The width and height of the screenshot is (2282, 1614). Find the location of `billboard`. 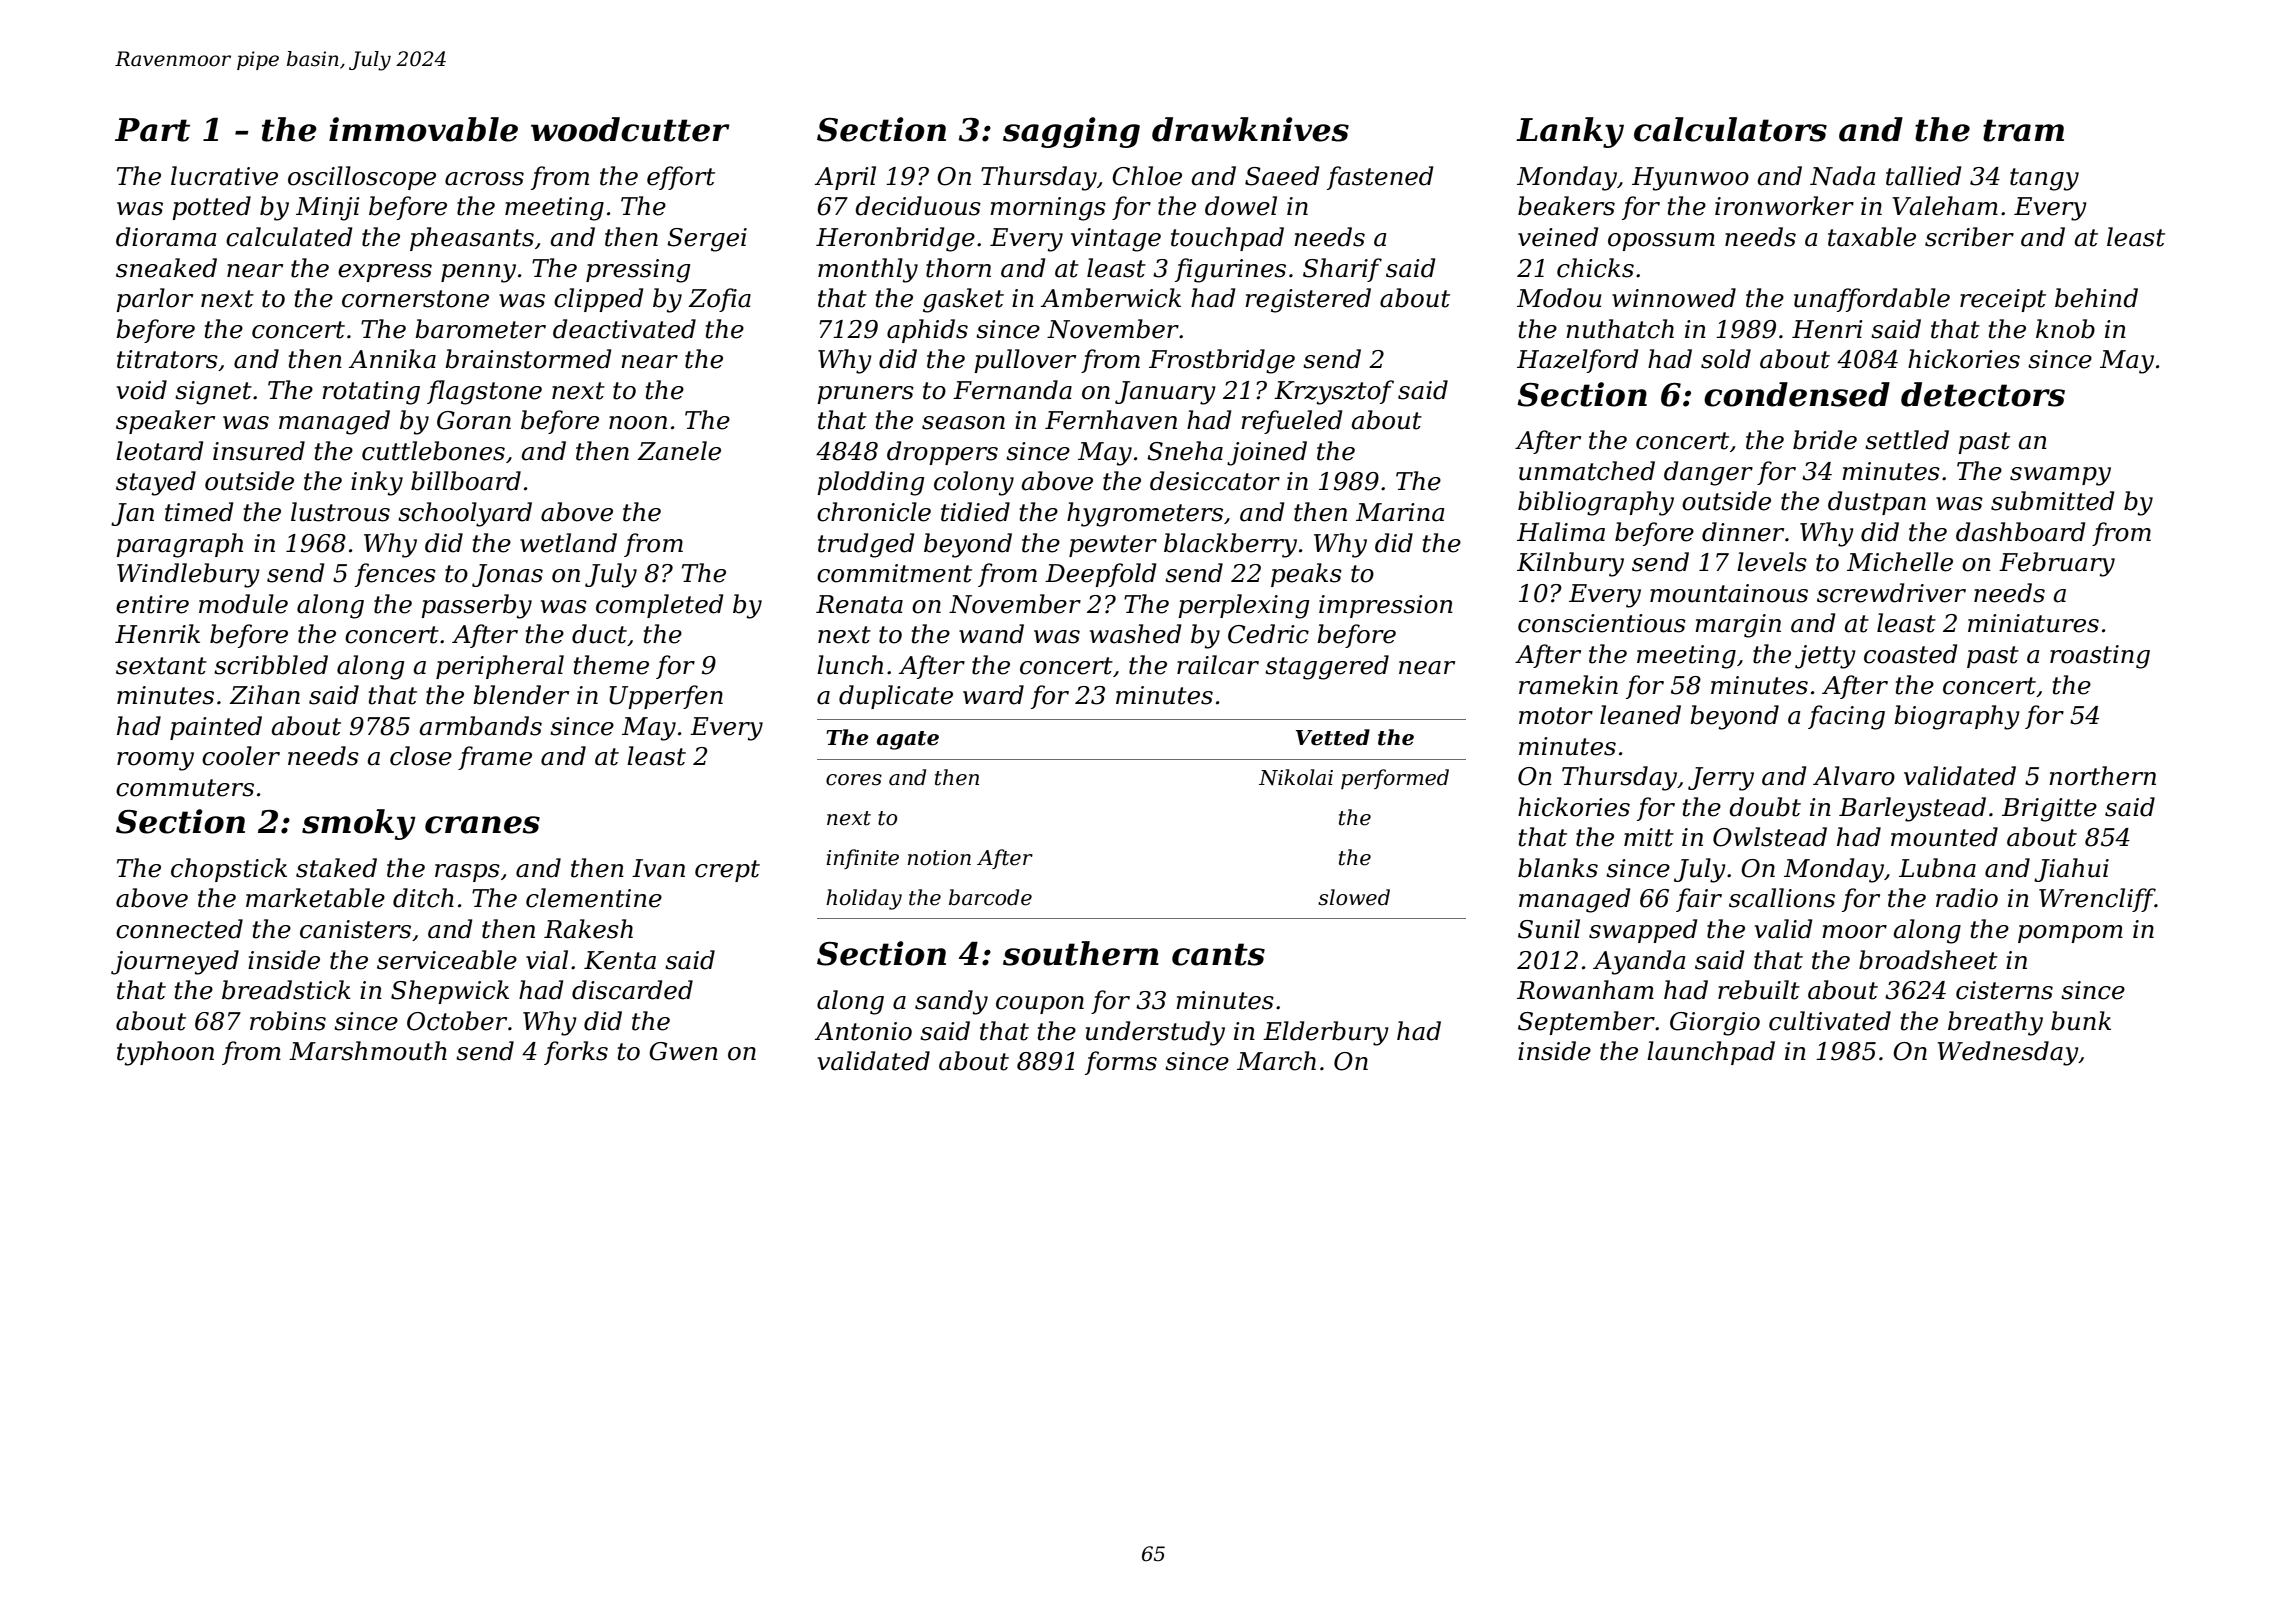

billboard is located at coordinates (466, 481).
